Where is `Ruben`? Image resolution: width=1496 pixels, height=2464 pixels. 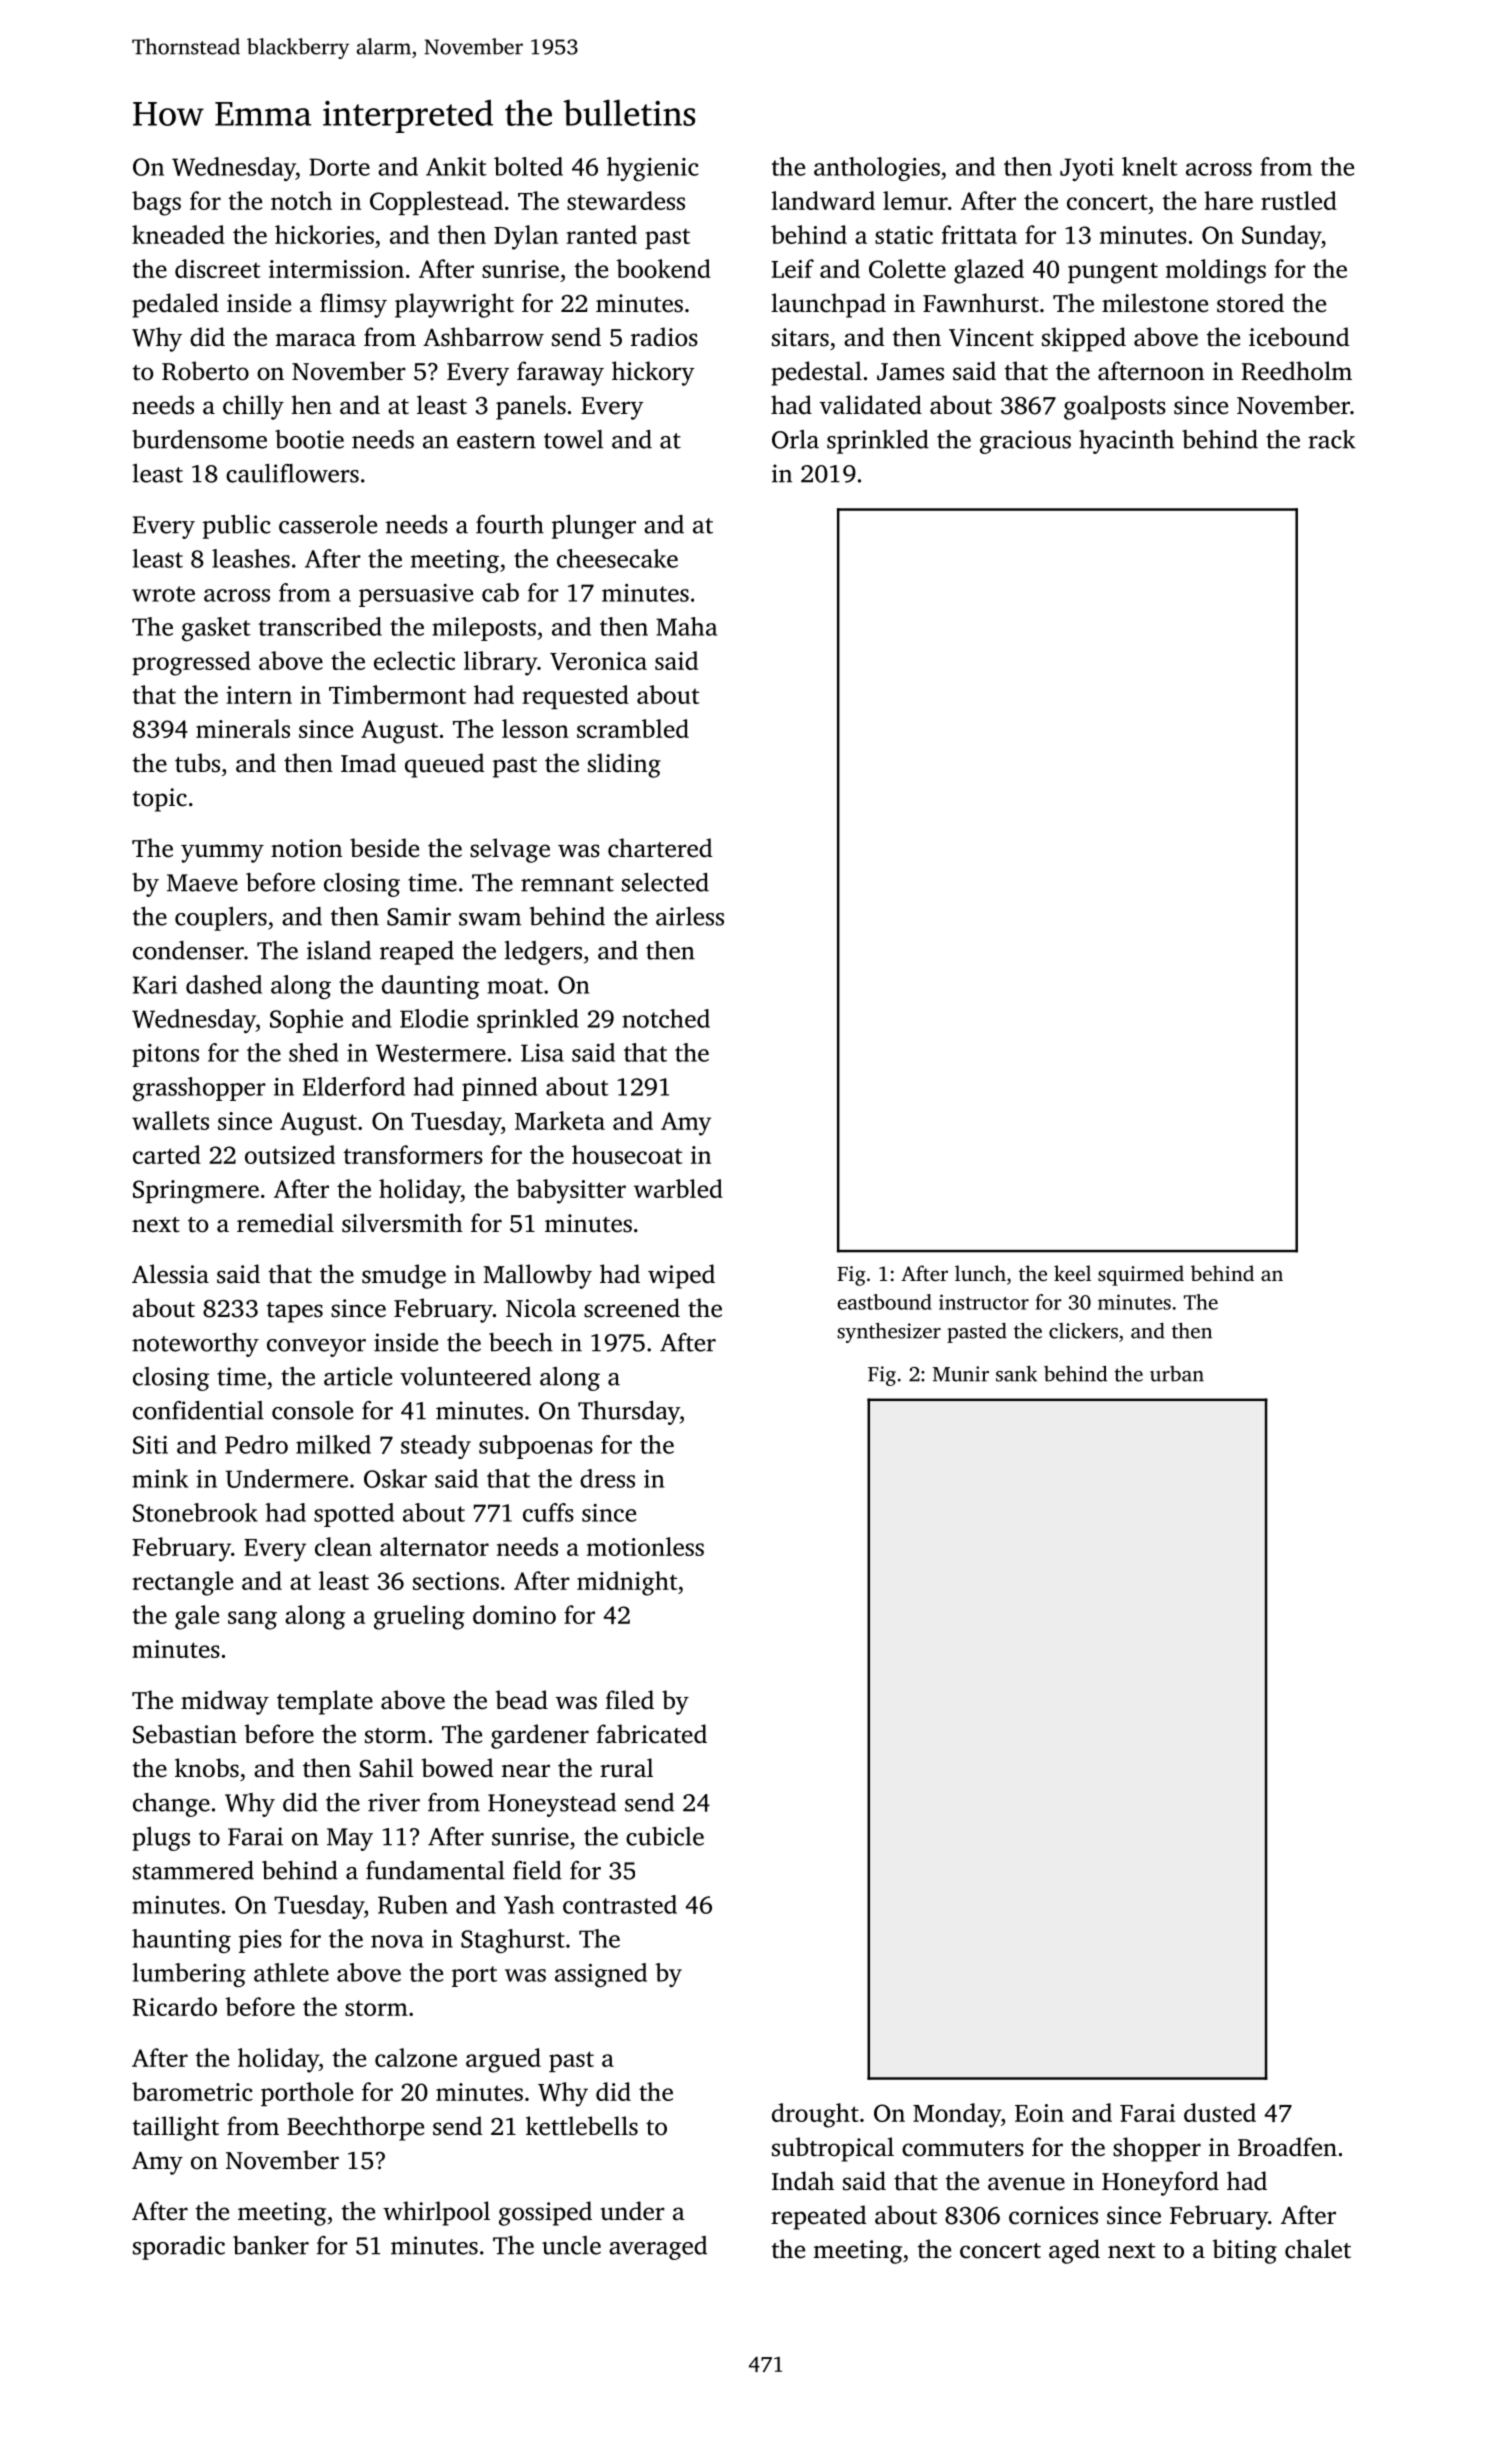
Ruben is located at coordinates (413, 1904).
